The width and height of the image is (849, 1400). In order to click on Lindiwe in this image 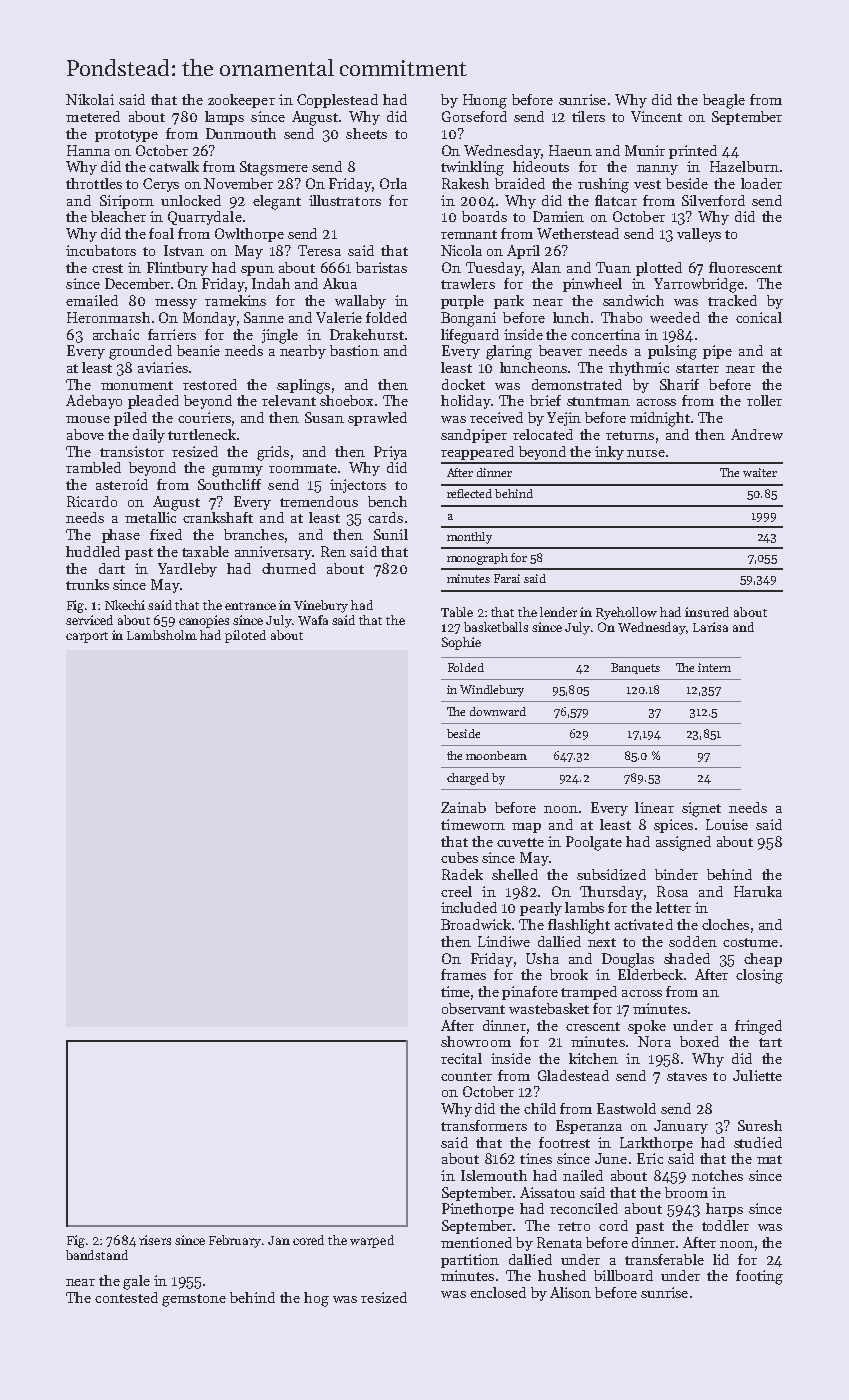, I will do `click(504, 941)`.
